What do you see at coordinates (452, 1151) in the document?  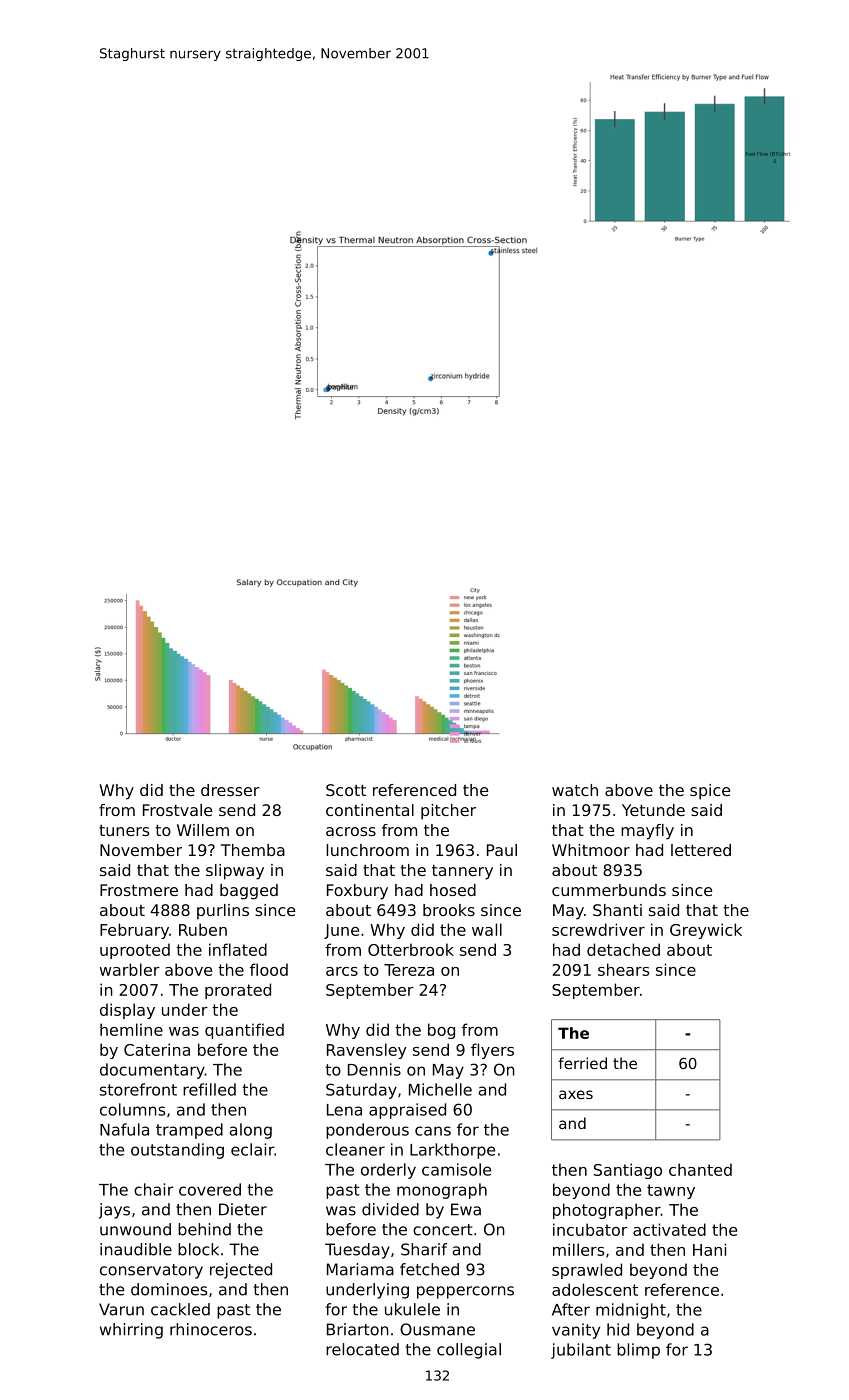 I see `Larkthorpe` at bounding box center [452, 1151].
